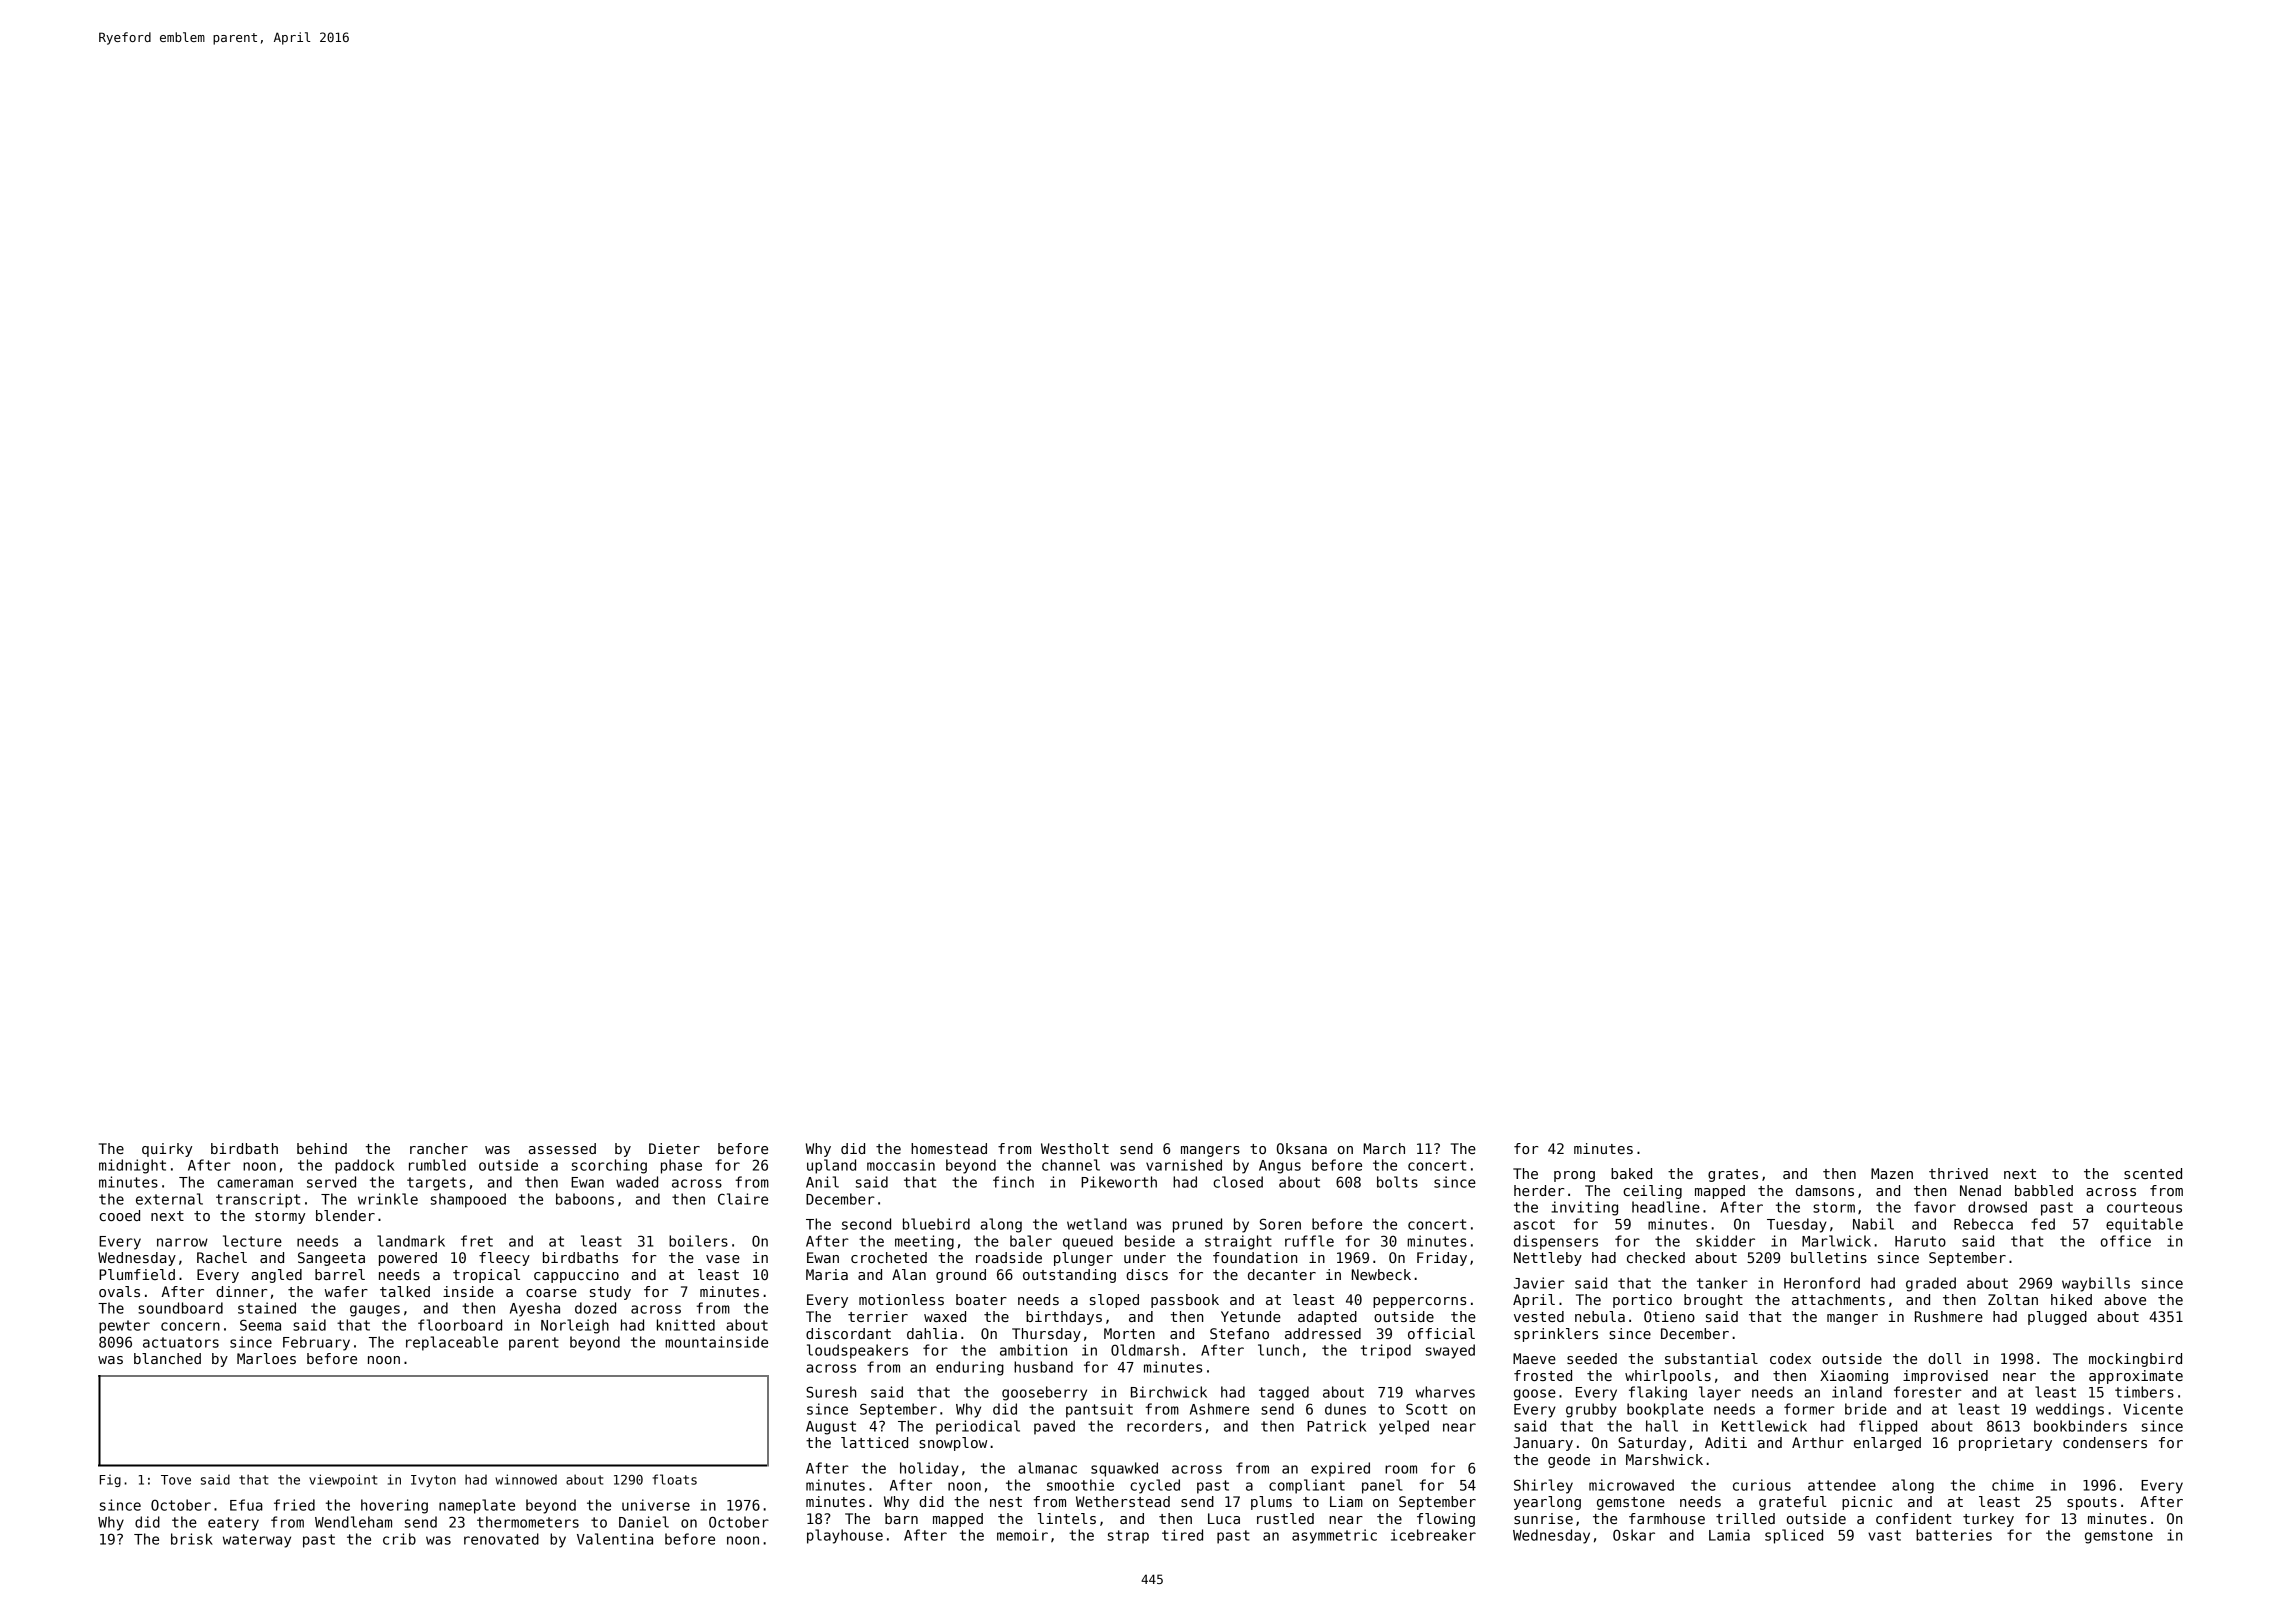 This page has height=1614, width=2282. I want to click on icebreaker, so click(1433, 1535).
